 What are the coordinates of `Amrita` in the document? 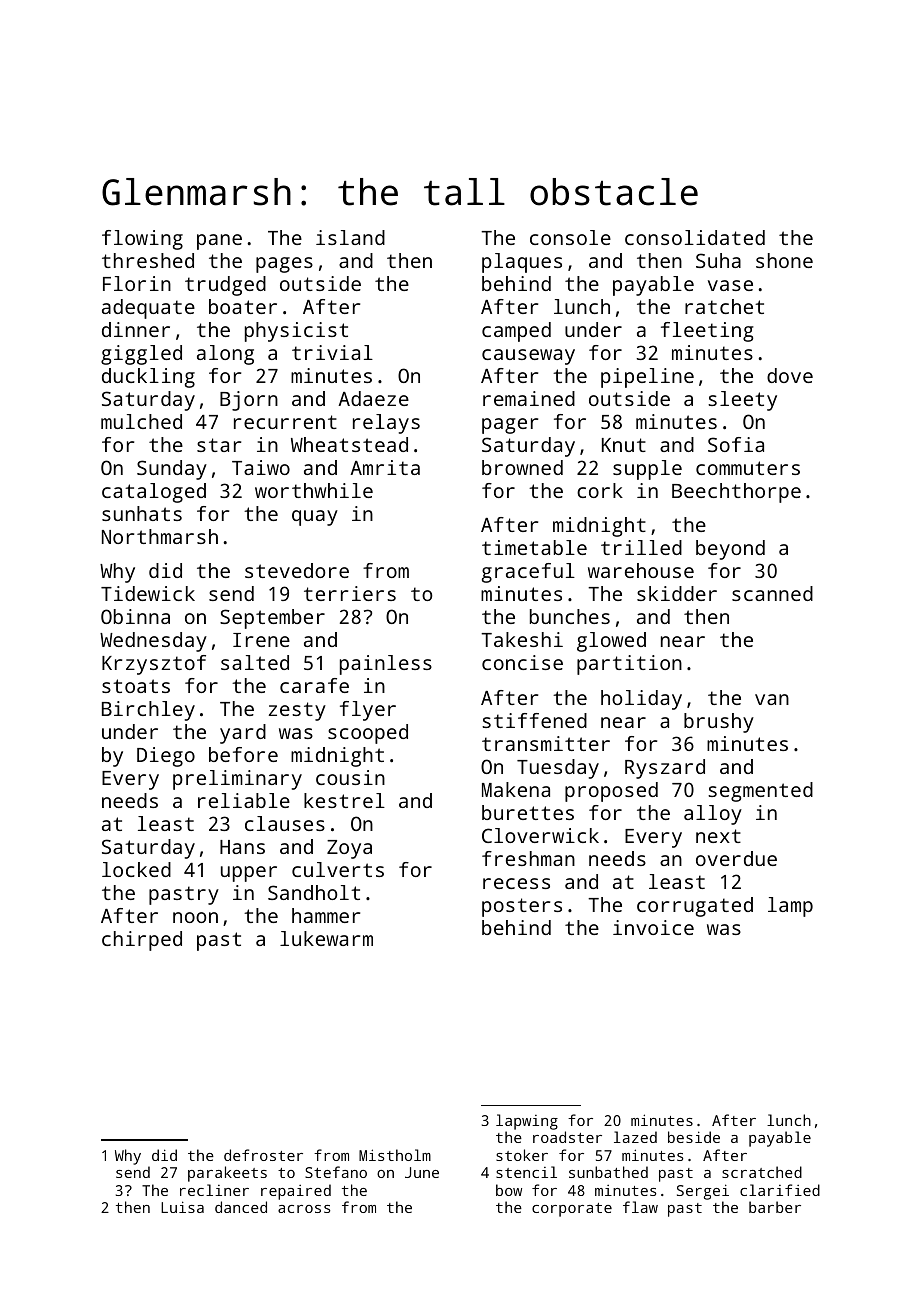 It's located at (385, 467).
